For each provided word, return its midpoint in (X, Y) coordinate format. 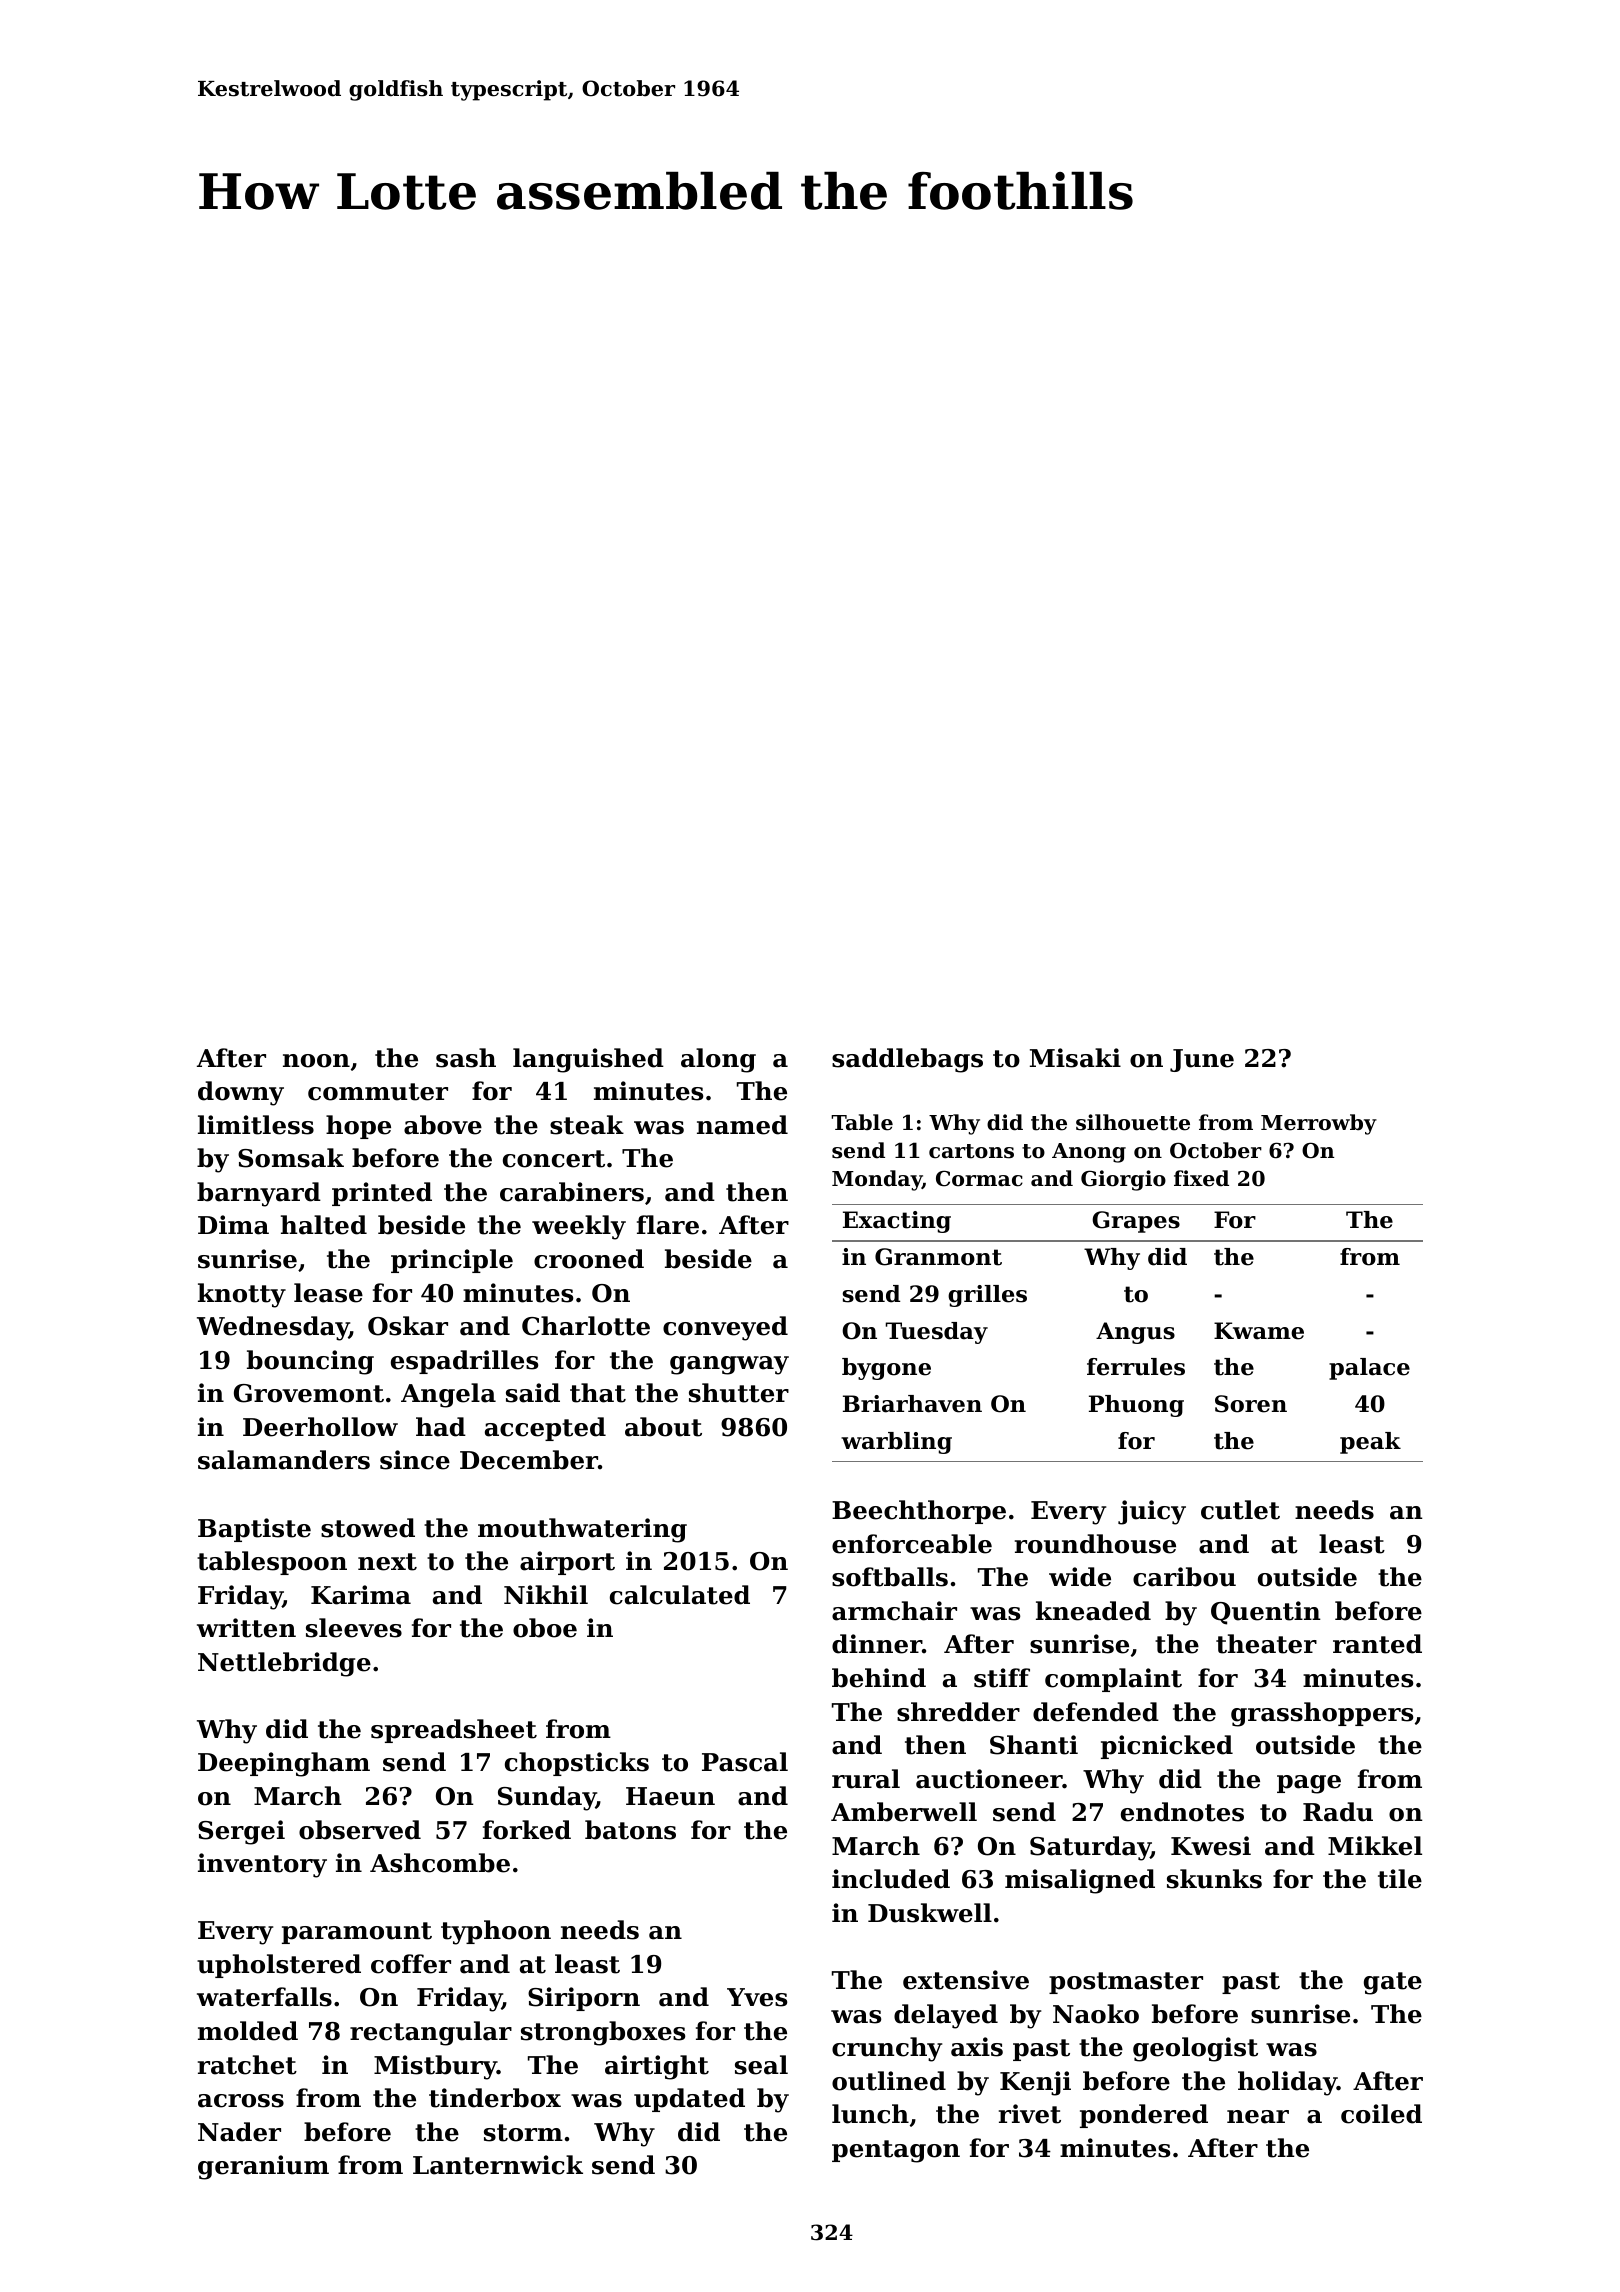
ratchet (247, 2065)
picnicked (1167, 1747)
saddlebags (907, 1060)
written (246, 1628)
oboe (545, 1628)
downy (241, 1093)
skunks (1214, 1879)
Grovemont (309, 1393)
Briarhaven (912, 1404)
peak (1370, 1443)
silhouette (1133, 1122)
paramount (357, 1933)
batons (630, 1830)
